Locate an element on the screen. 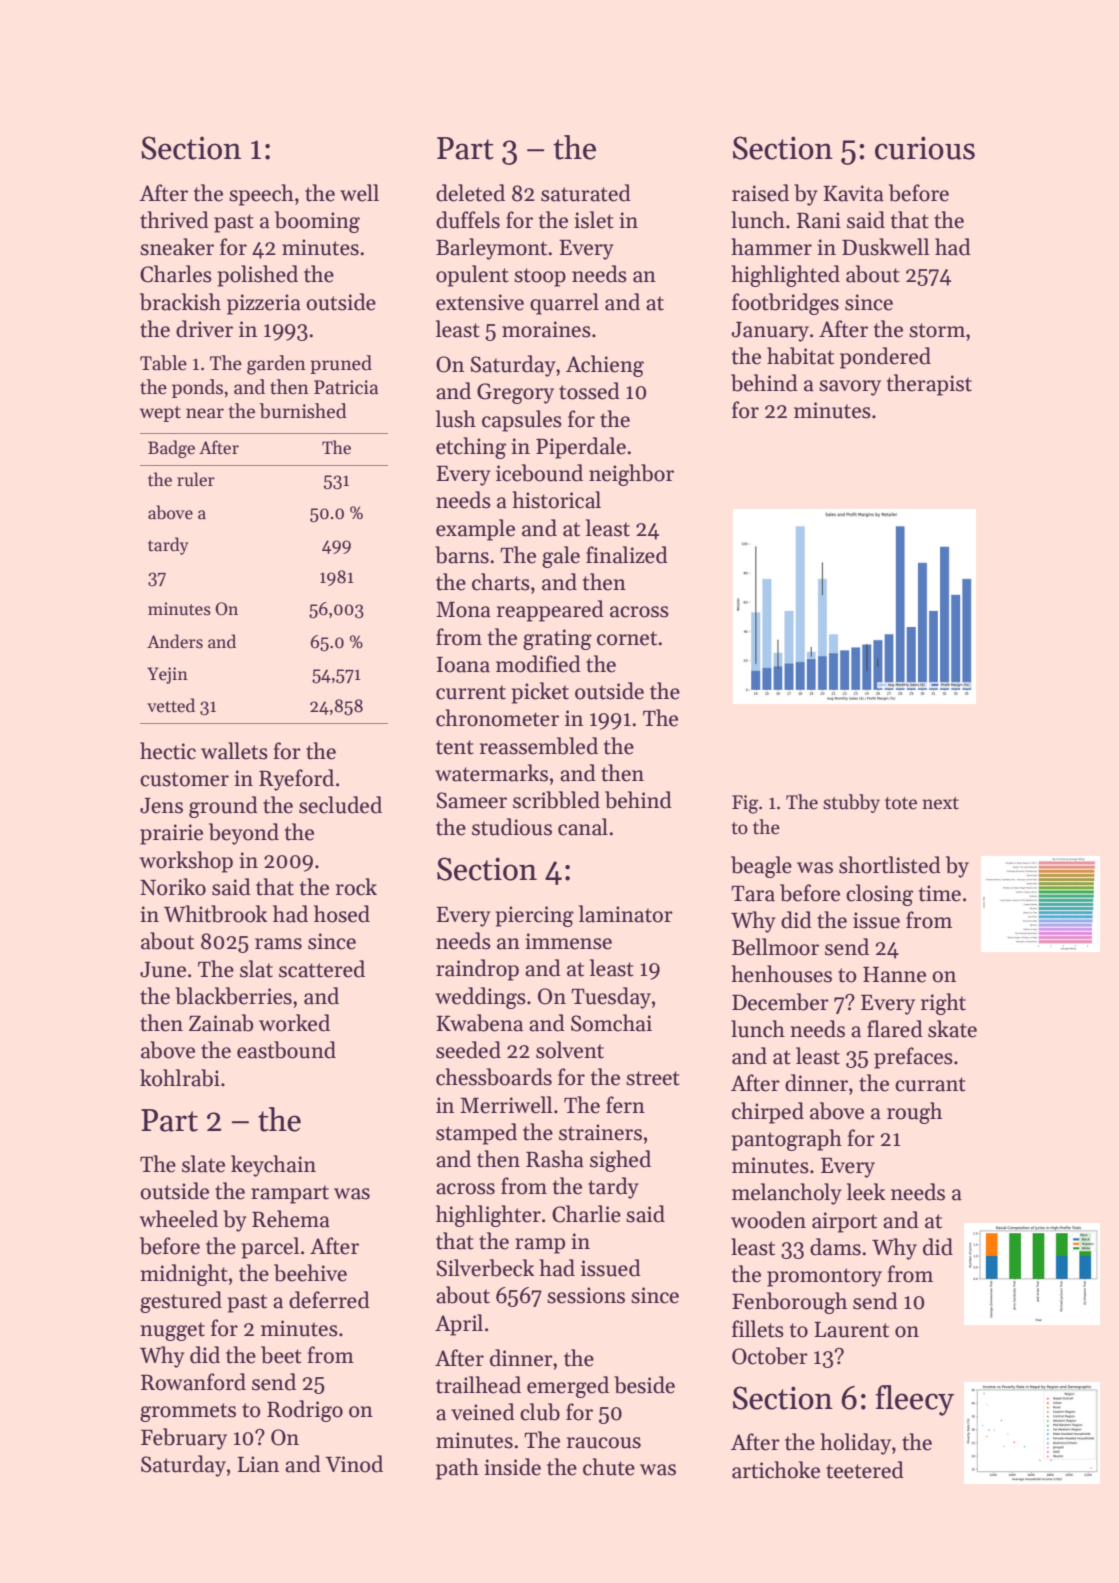  Hanne is located at coordinates (894, 975).
